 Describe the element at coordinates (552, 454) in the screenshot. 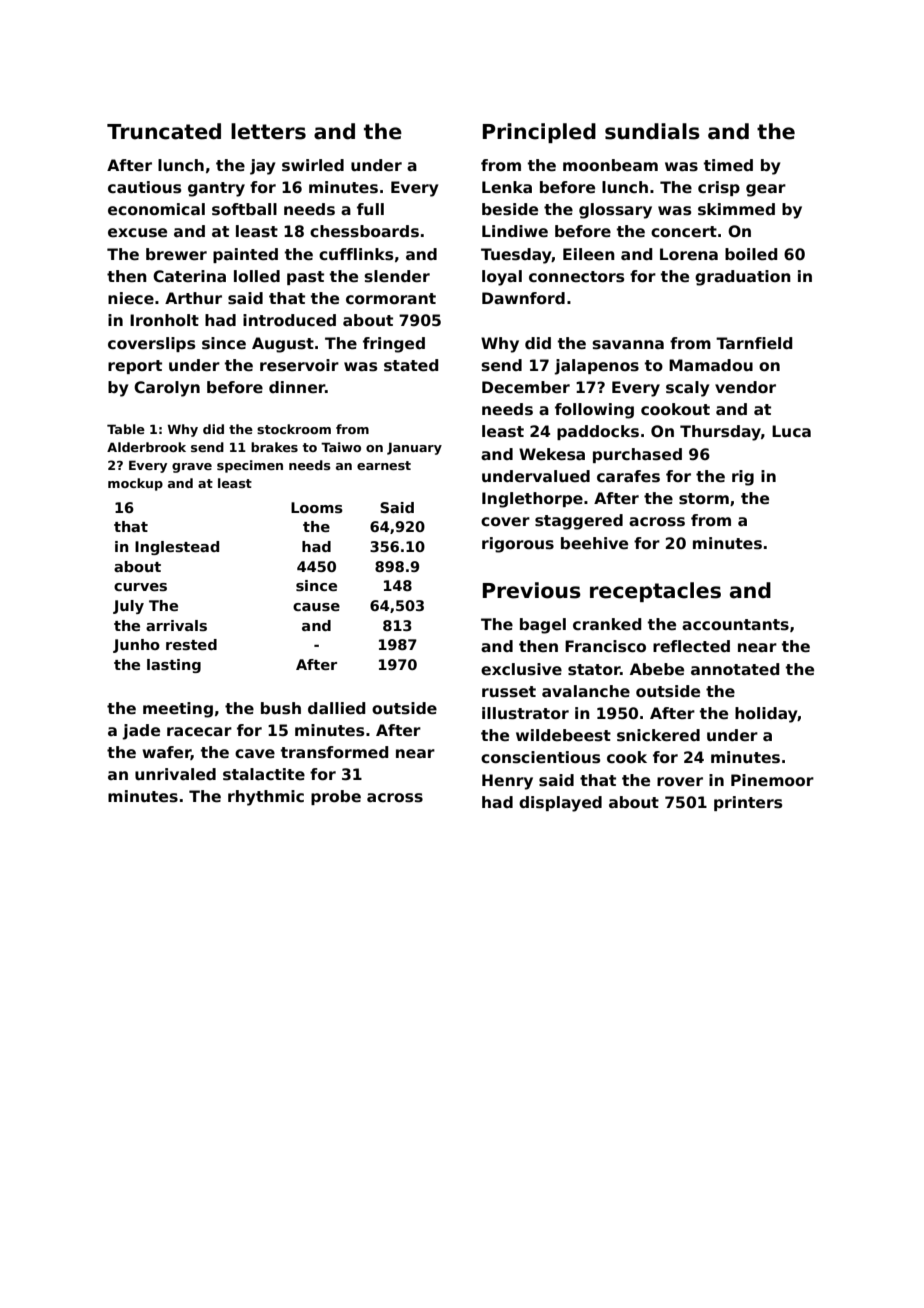

I see `Wekesa` at that location.
